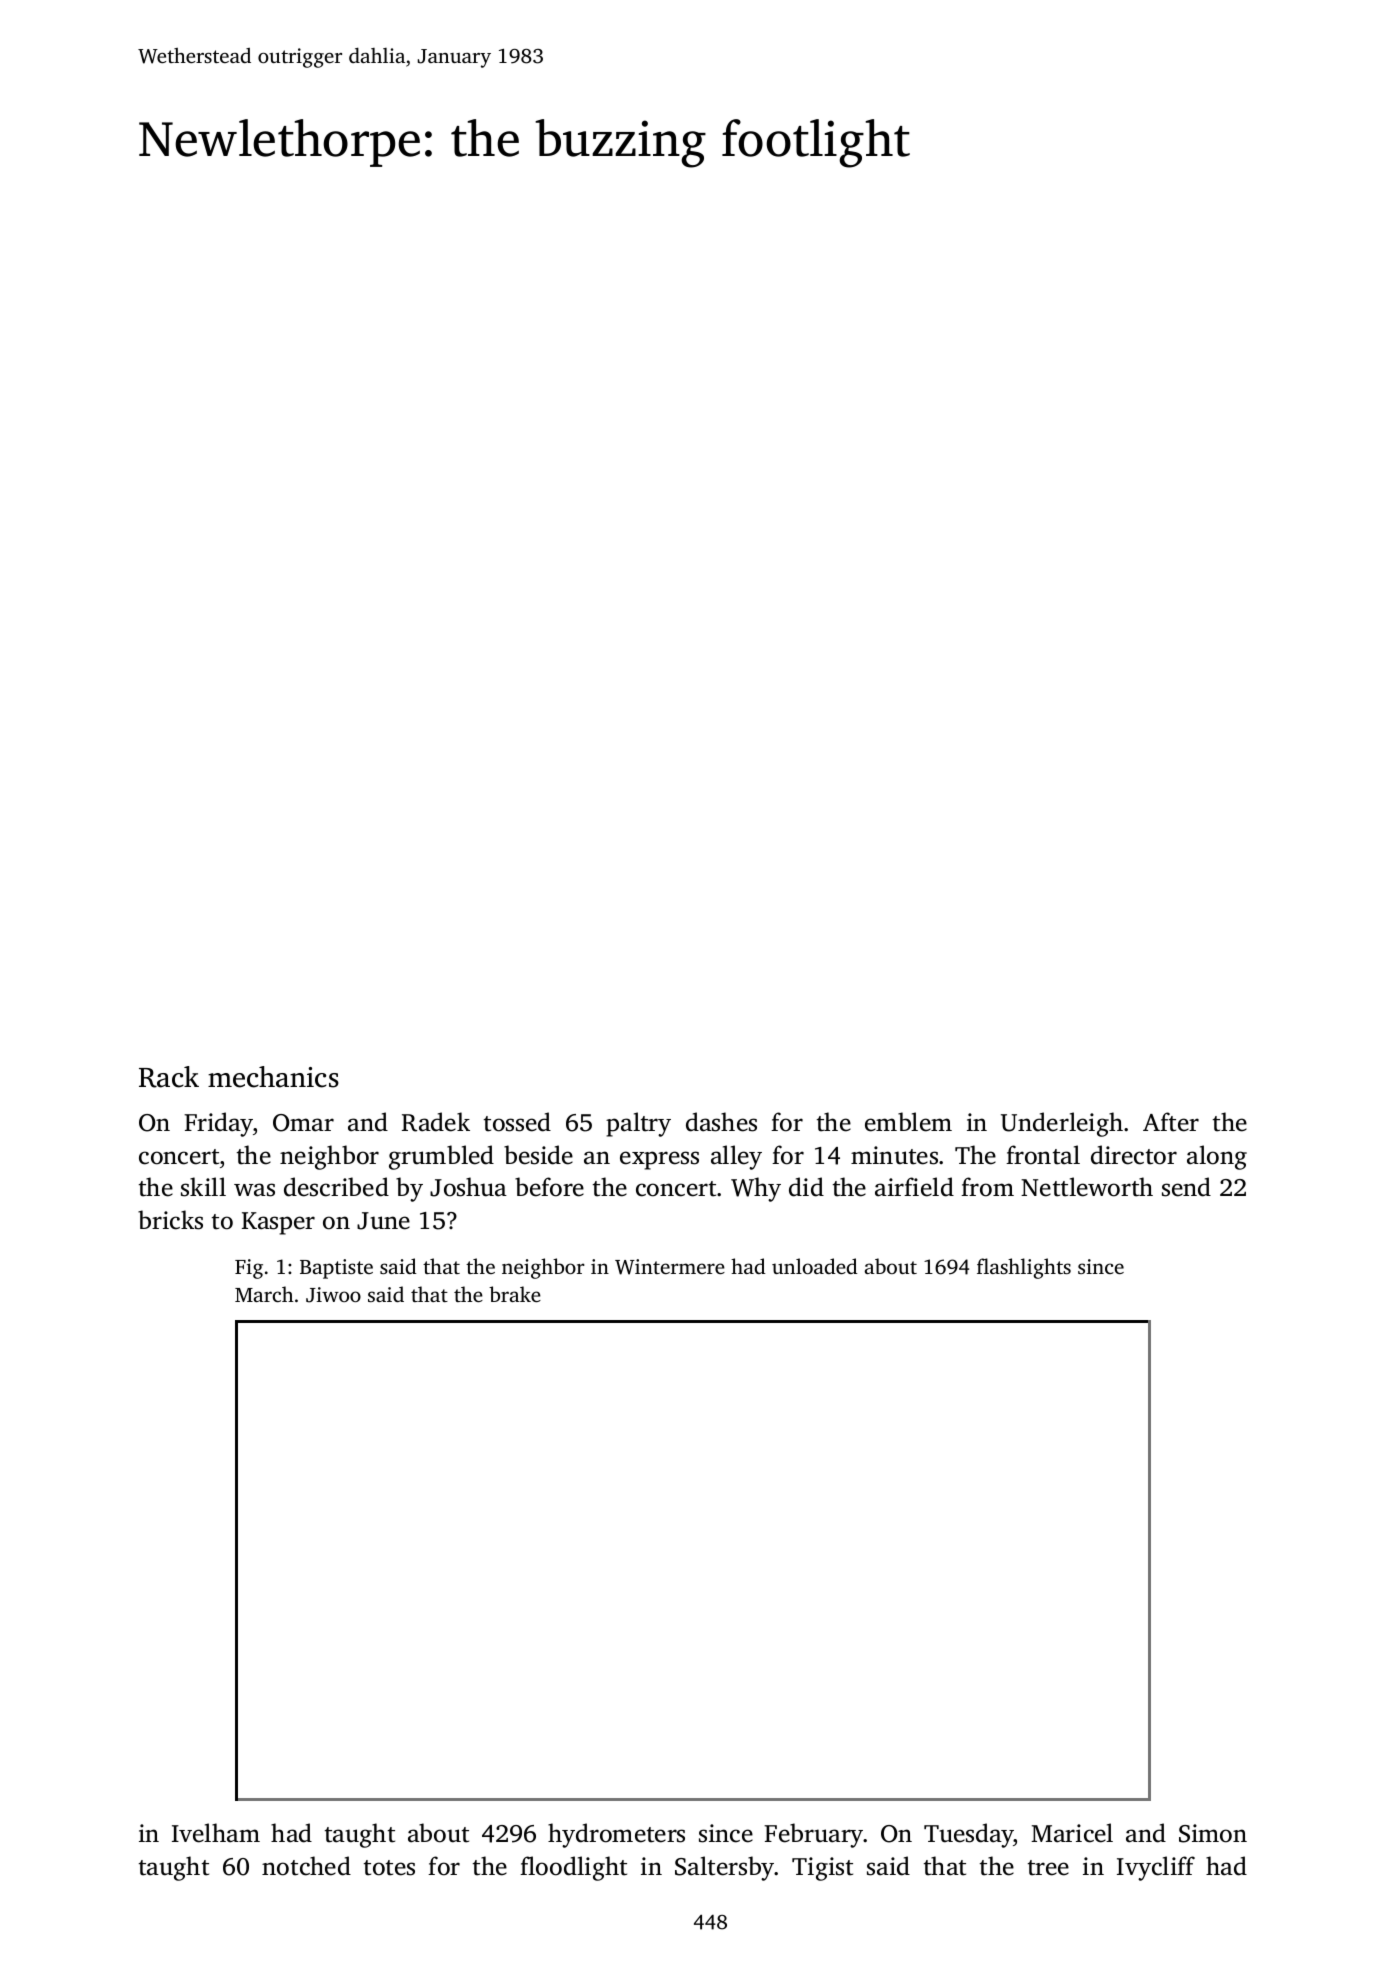 The width and height of the page is (1386, 1969). What do you see at coordinates (616, 1835) in the page?
I see `hydrometers` at bounding box center [616, 1835].
